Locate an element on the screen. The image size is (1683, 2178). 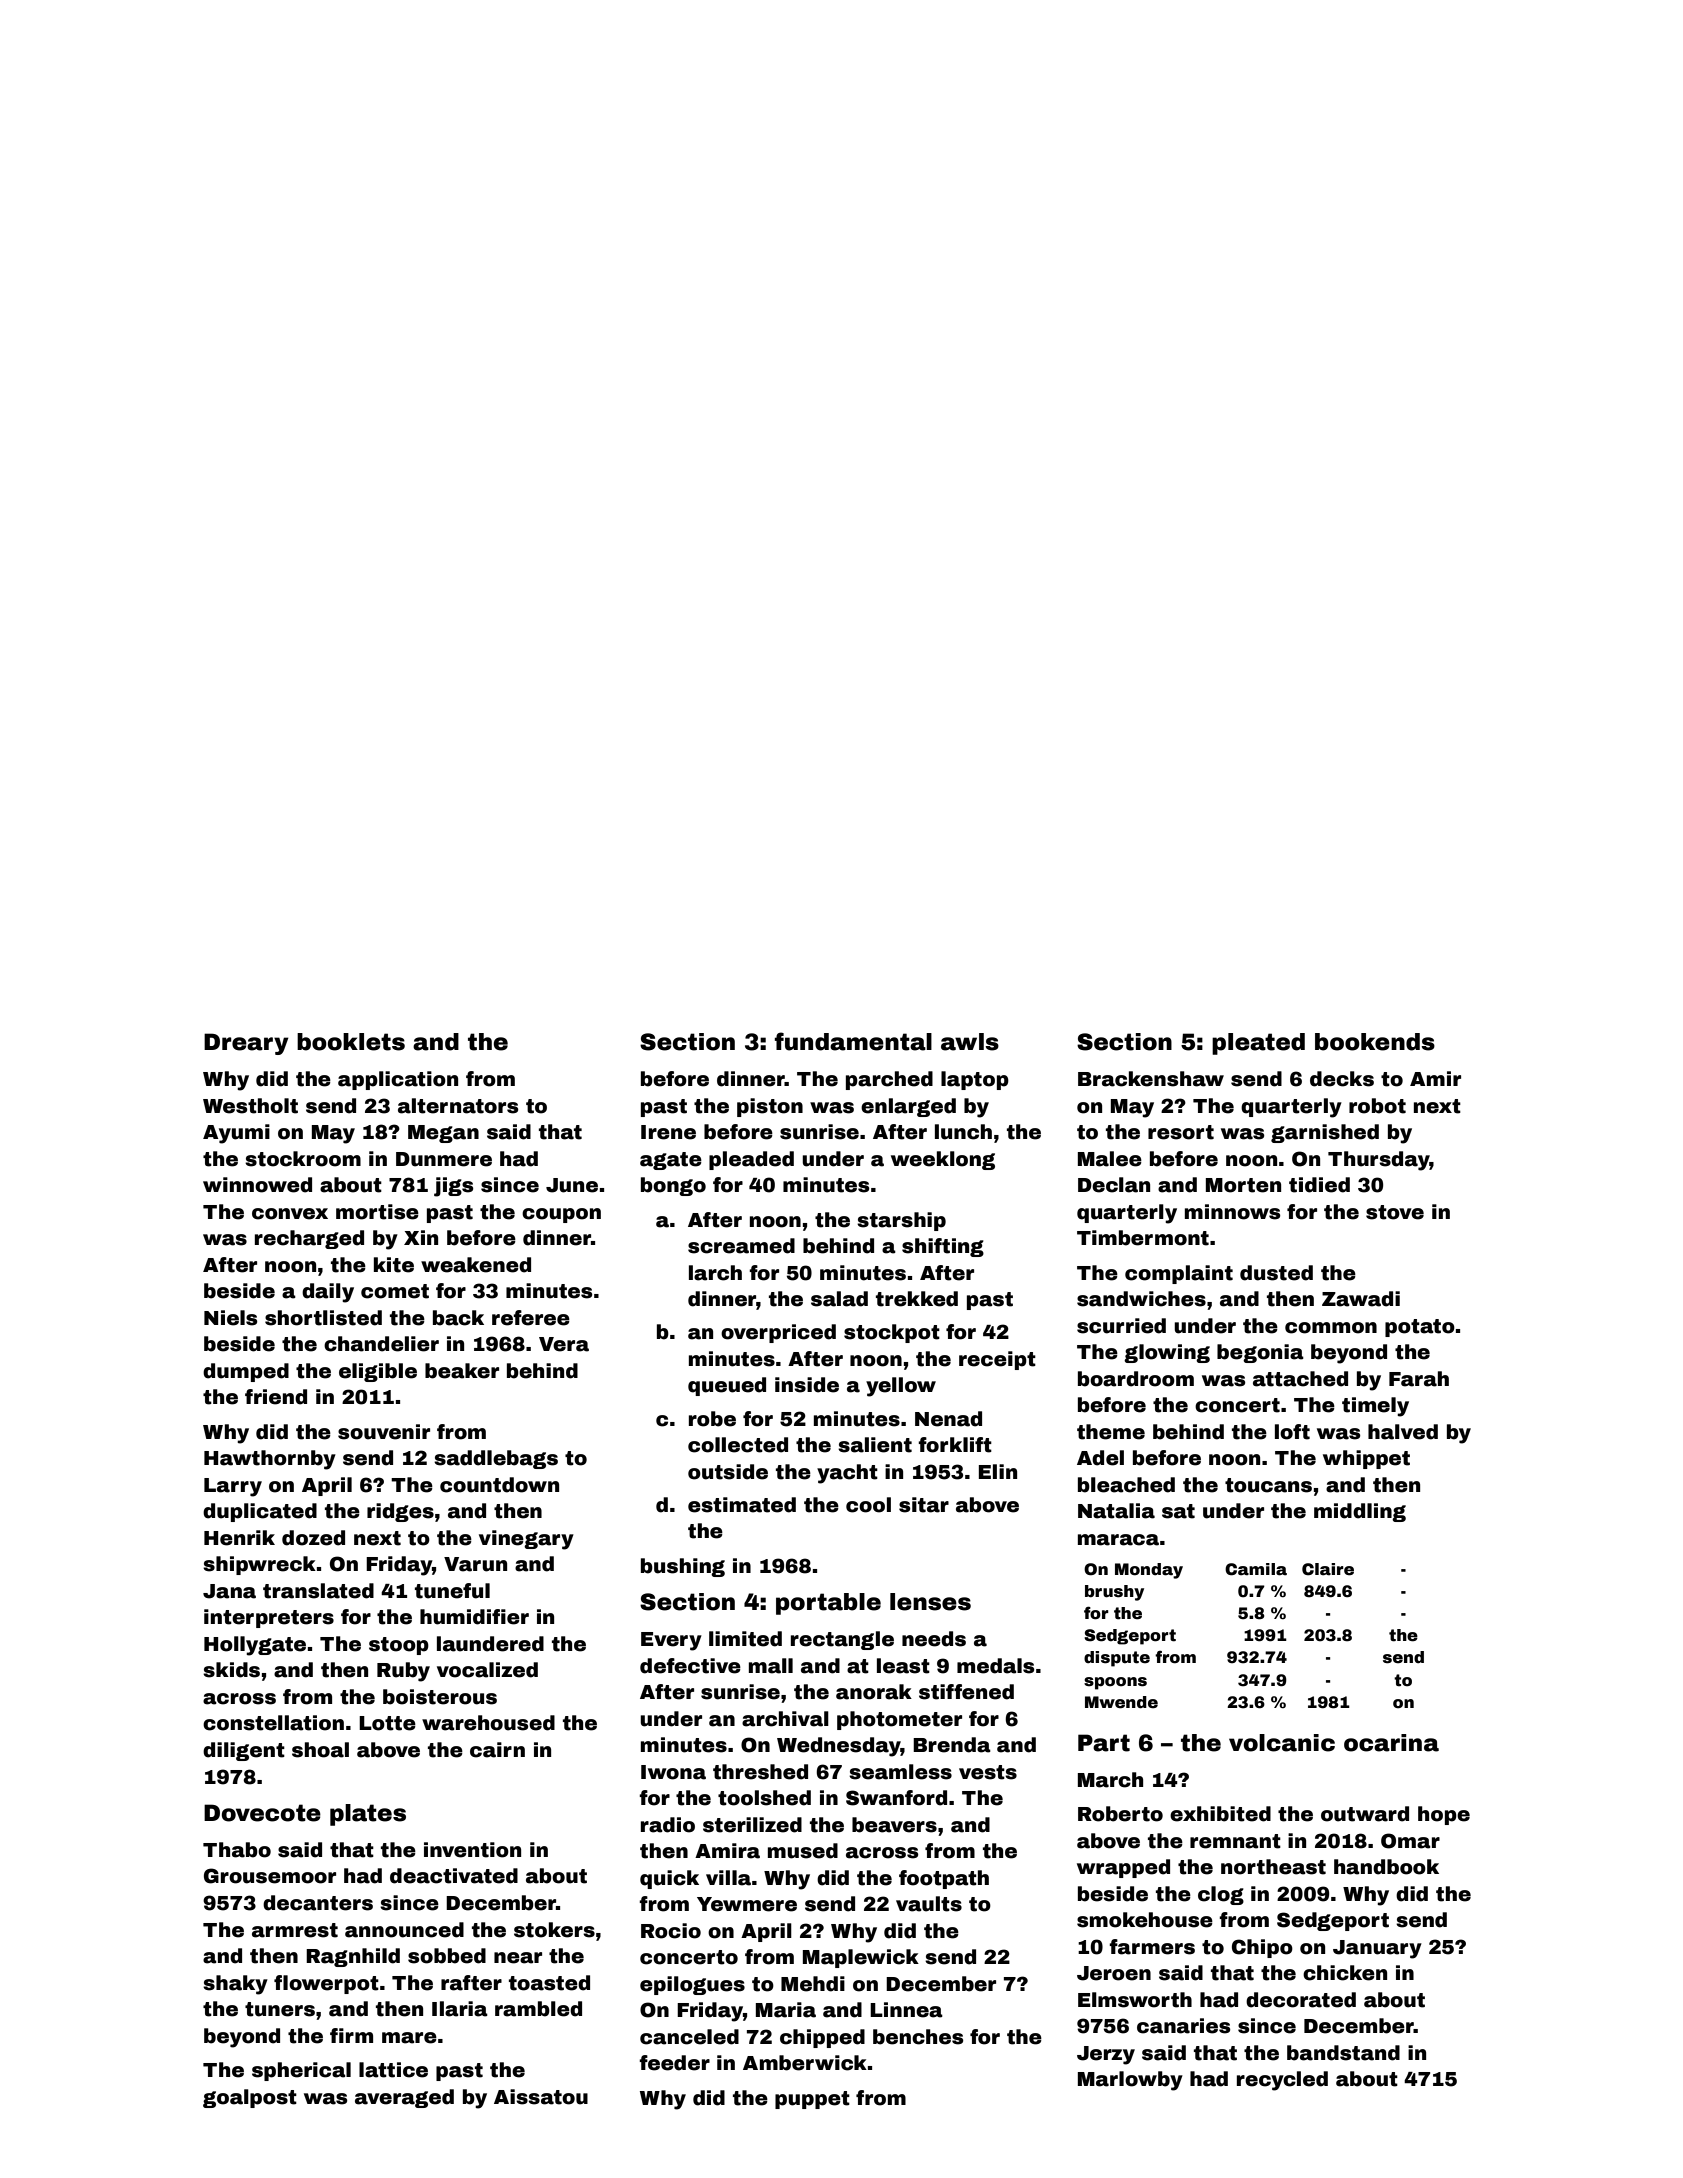
garnished is located at coordinates (1325, 1133).
